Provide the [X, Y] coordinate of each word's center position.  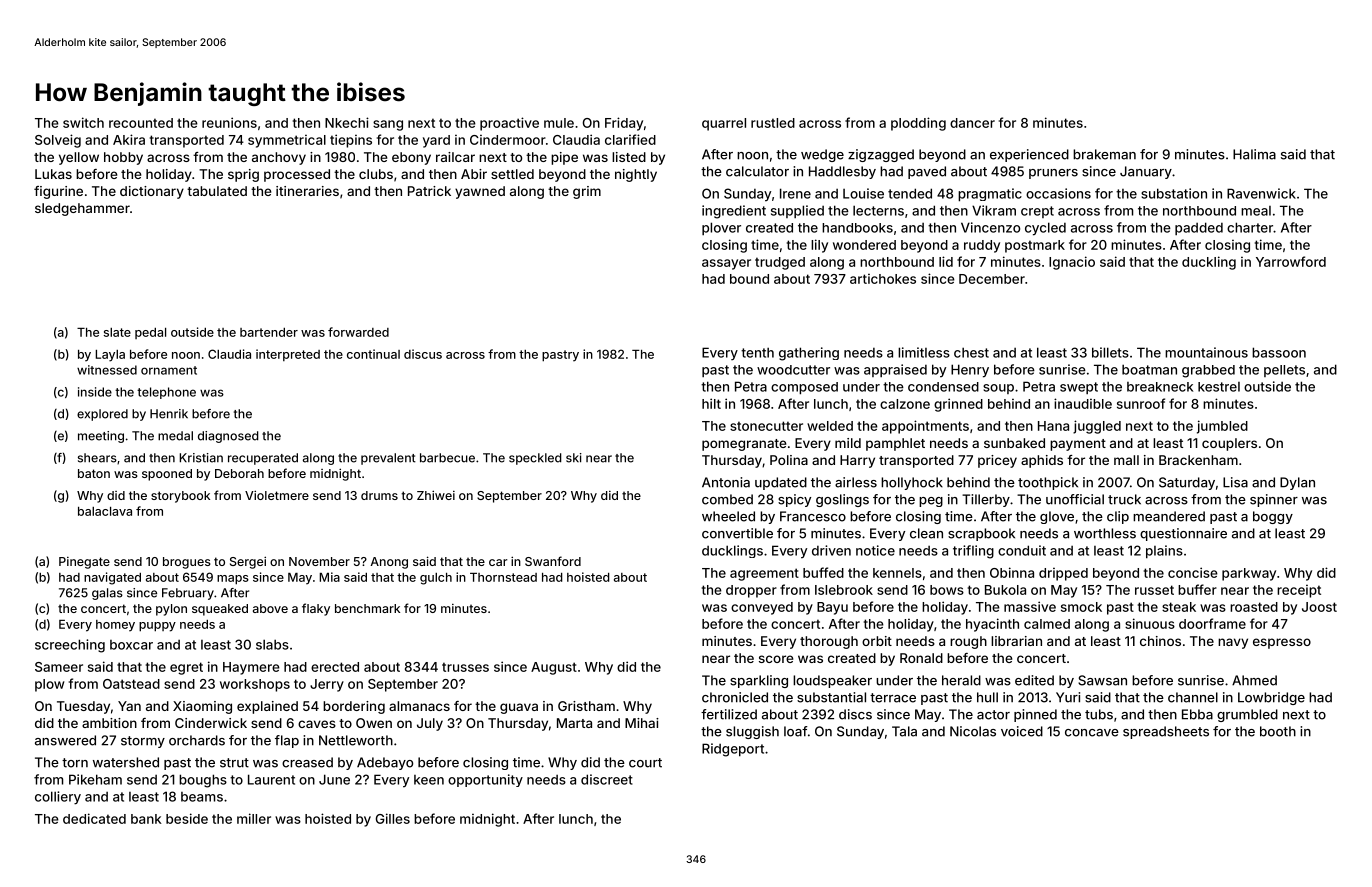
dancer [972, 123]
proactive [509, 124]
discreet [607, 779]
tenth [757, 352]
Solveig [58, 141]
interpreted [288, 355]
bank [146, 819]
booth [1278, 731]
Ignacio [1072, 263]
